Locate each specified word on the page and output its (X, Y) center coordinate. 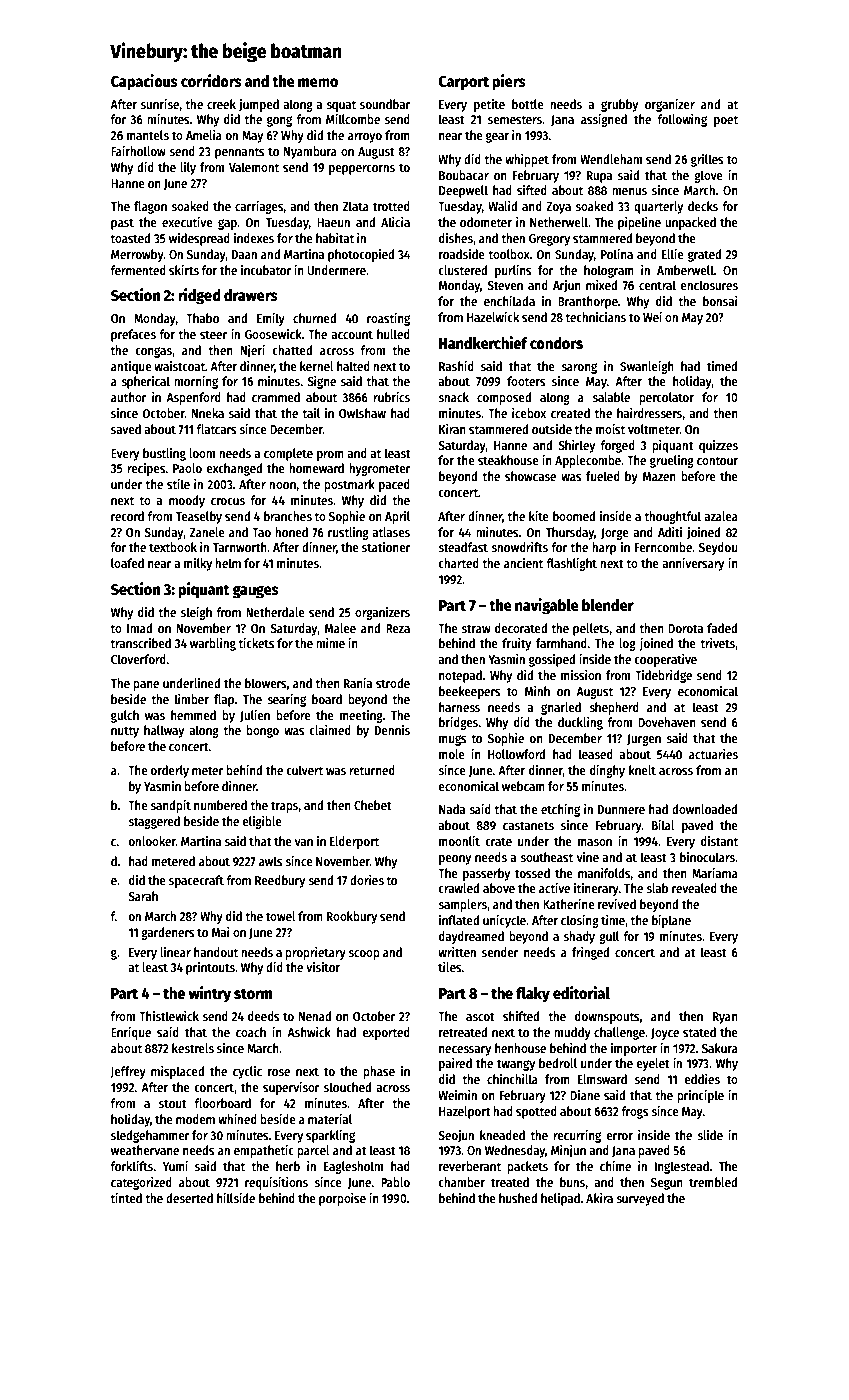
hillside (236, 1198)
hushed (518, 1198)
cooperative (665, 660)
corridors (211, 81)
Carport (463, 83)
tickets (256, 643)
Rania (358, 683)
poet (726, 121)
